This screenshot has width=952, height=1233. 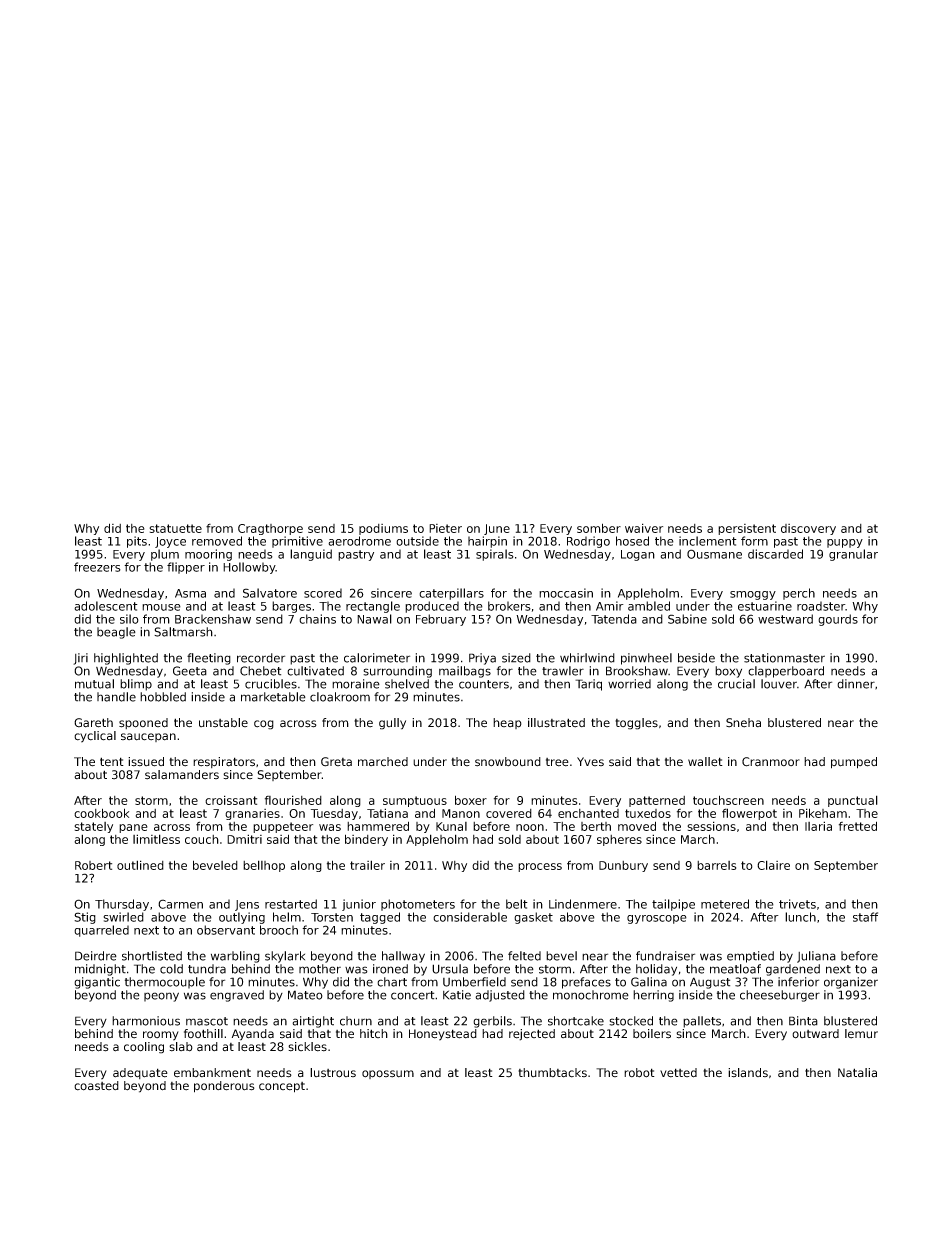 I want to click on ponderous, so click(x=224, y=1087).
